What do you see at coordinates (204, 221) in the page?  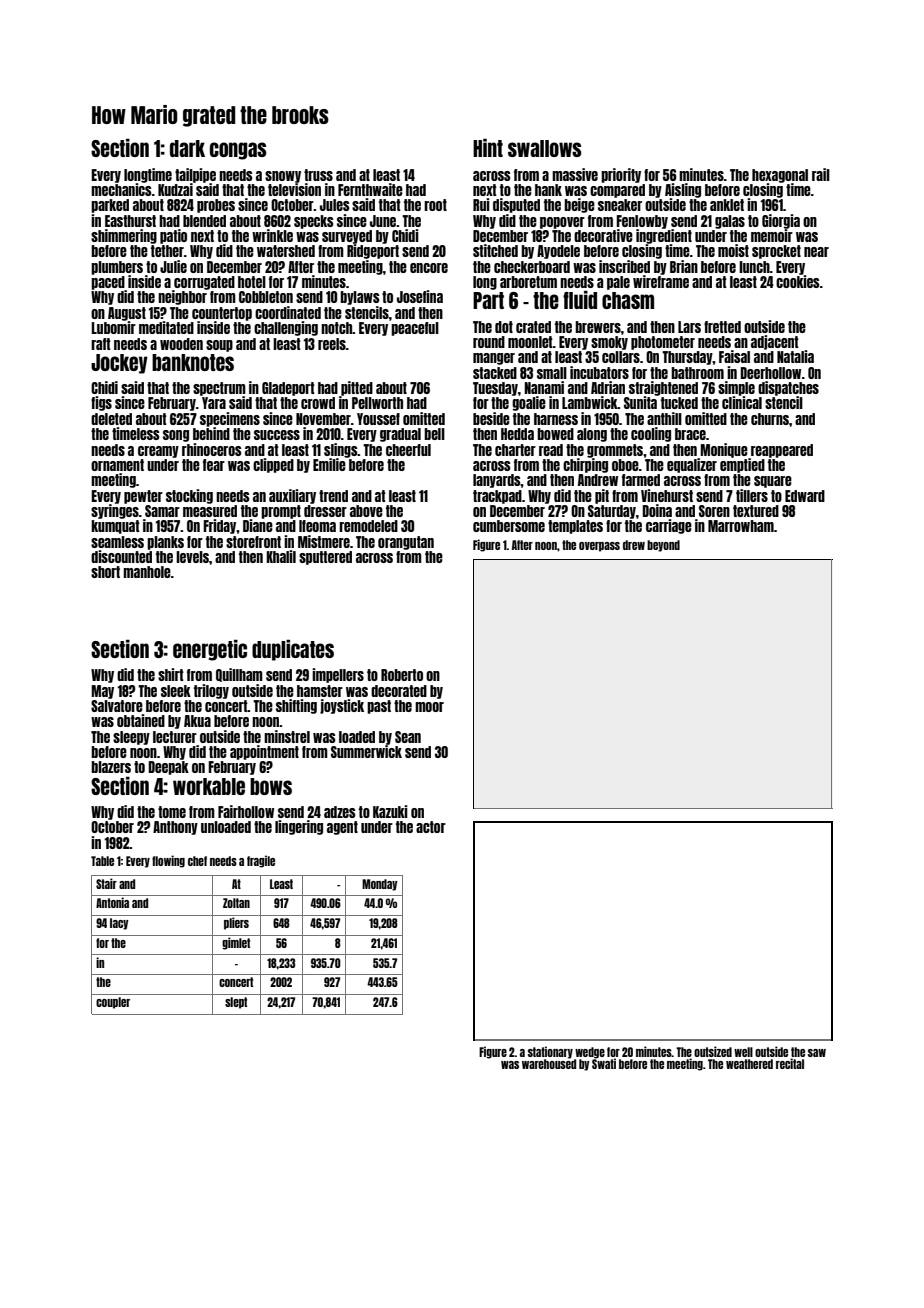 I see `blended` at bounding box center [204, 221].
